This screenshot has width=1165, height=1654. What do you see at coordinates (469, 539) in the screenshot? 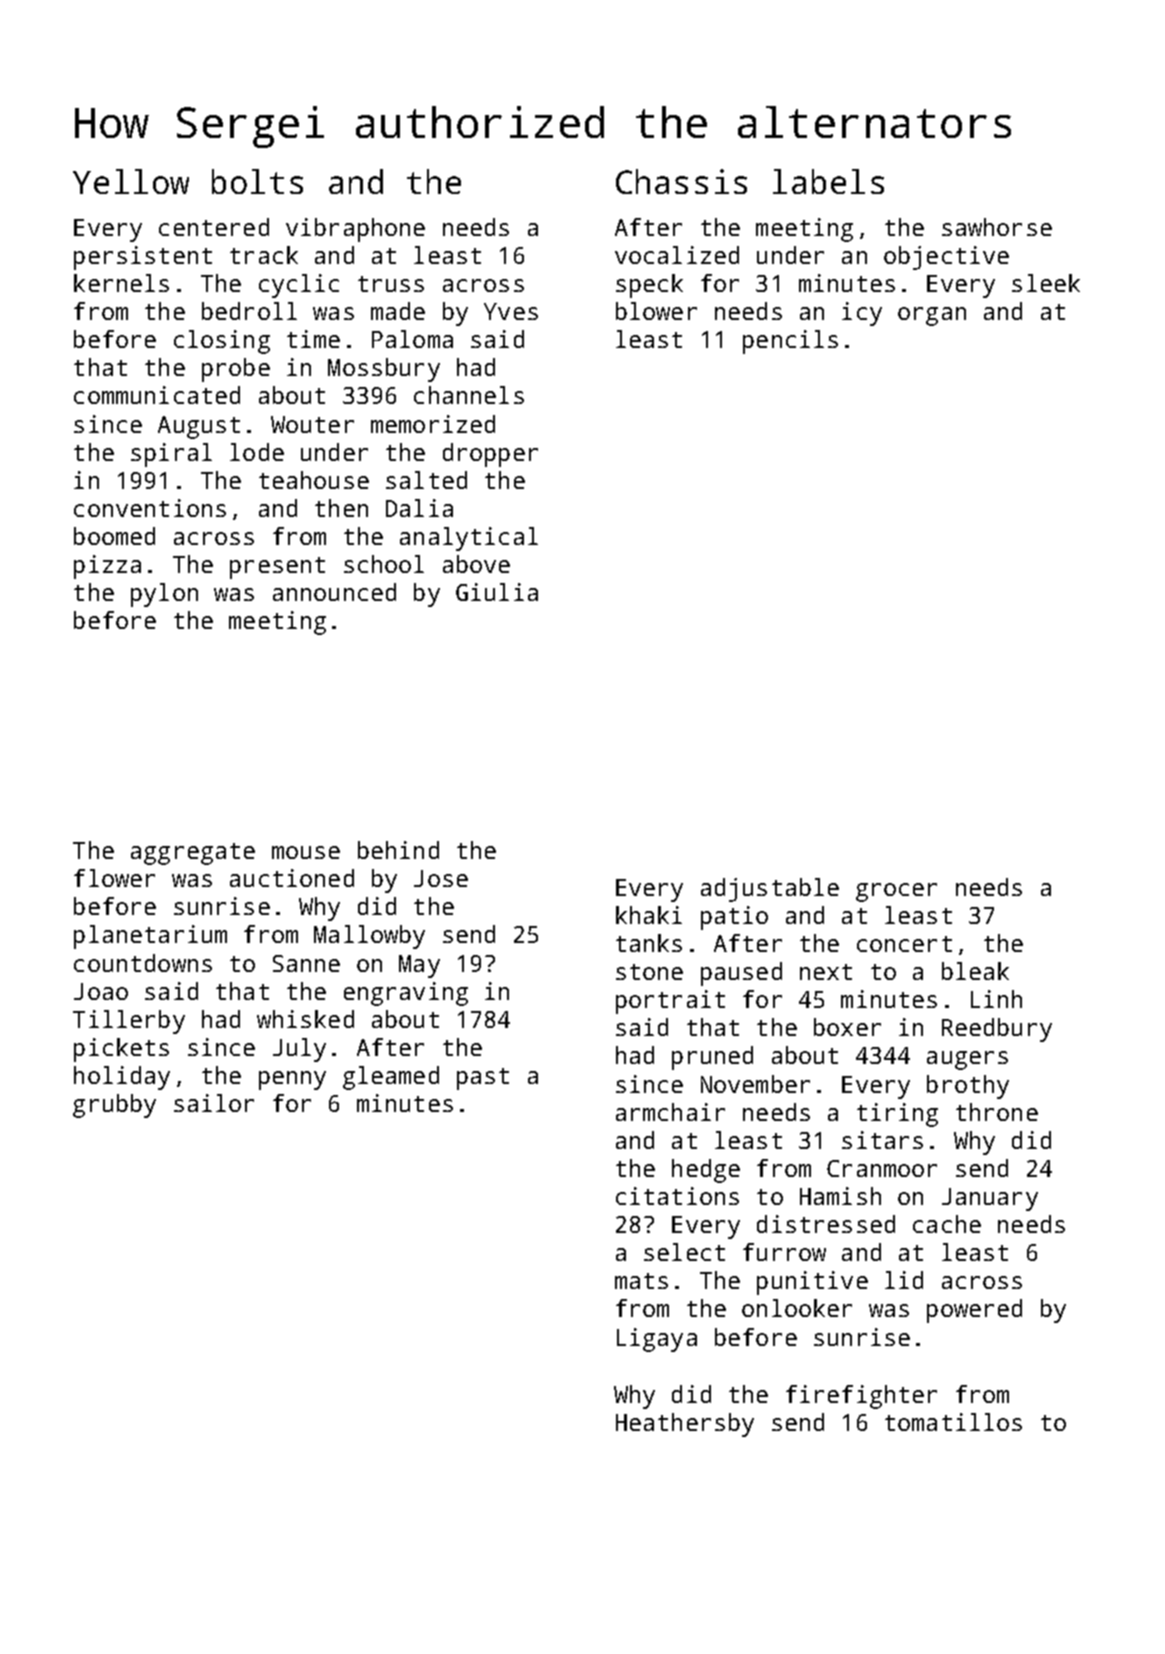
I see `analytical` at bounding box center [469, 539].
